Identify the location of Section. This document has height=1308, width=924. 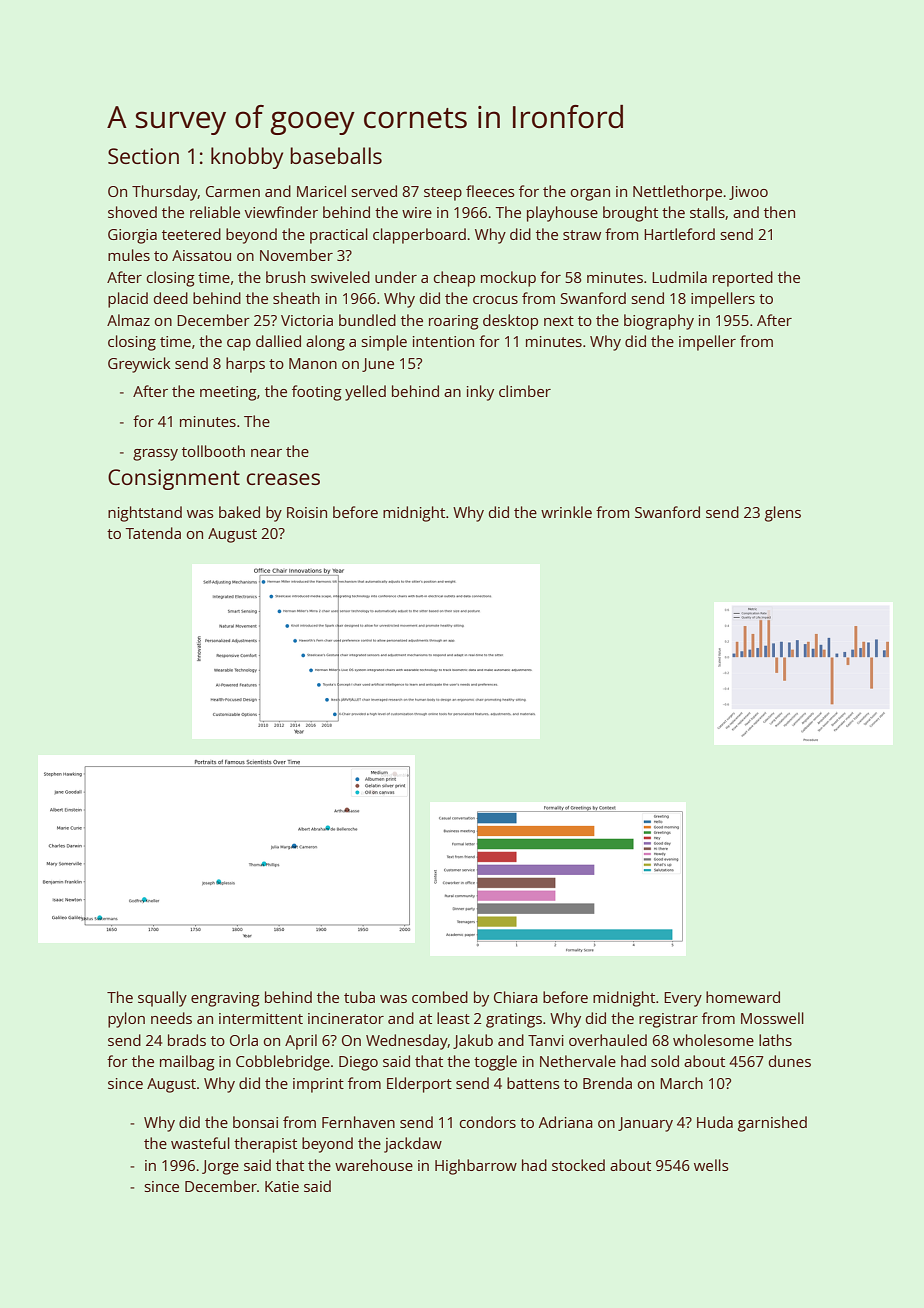
(143, 156).
